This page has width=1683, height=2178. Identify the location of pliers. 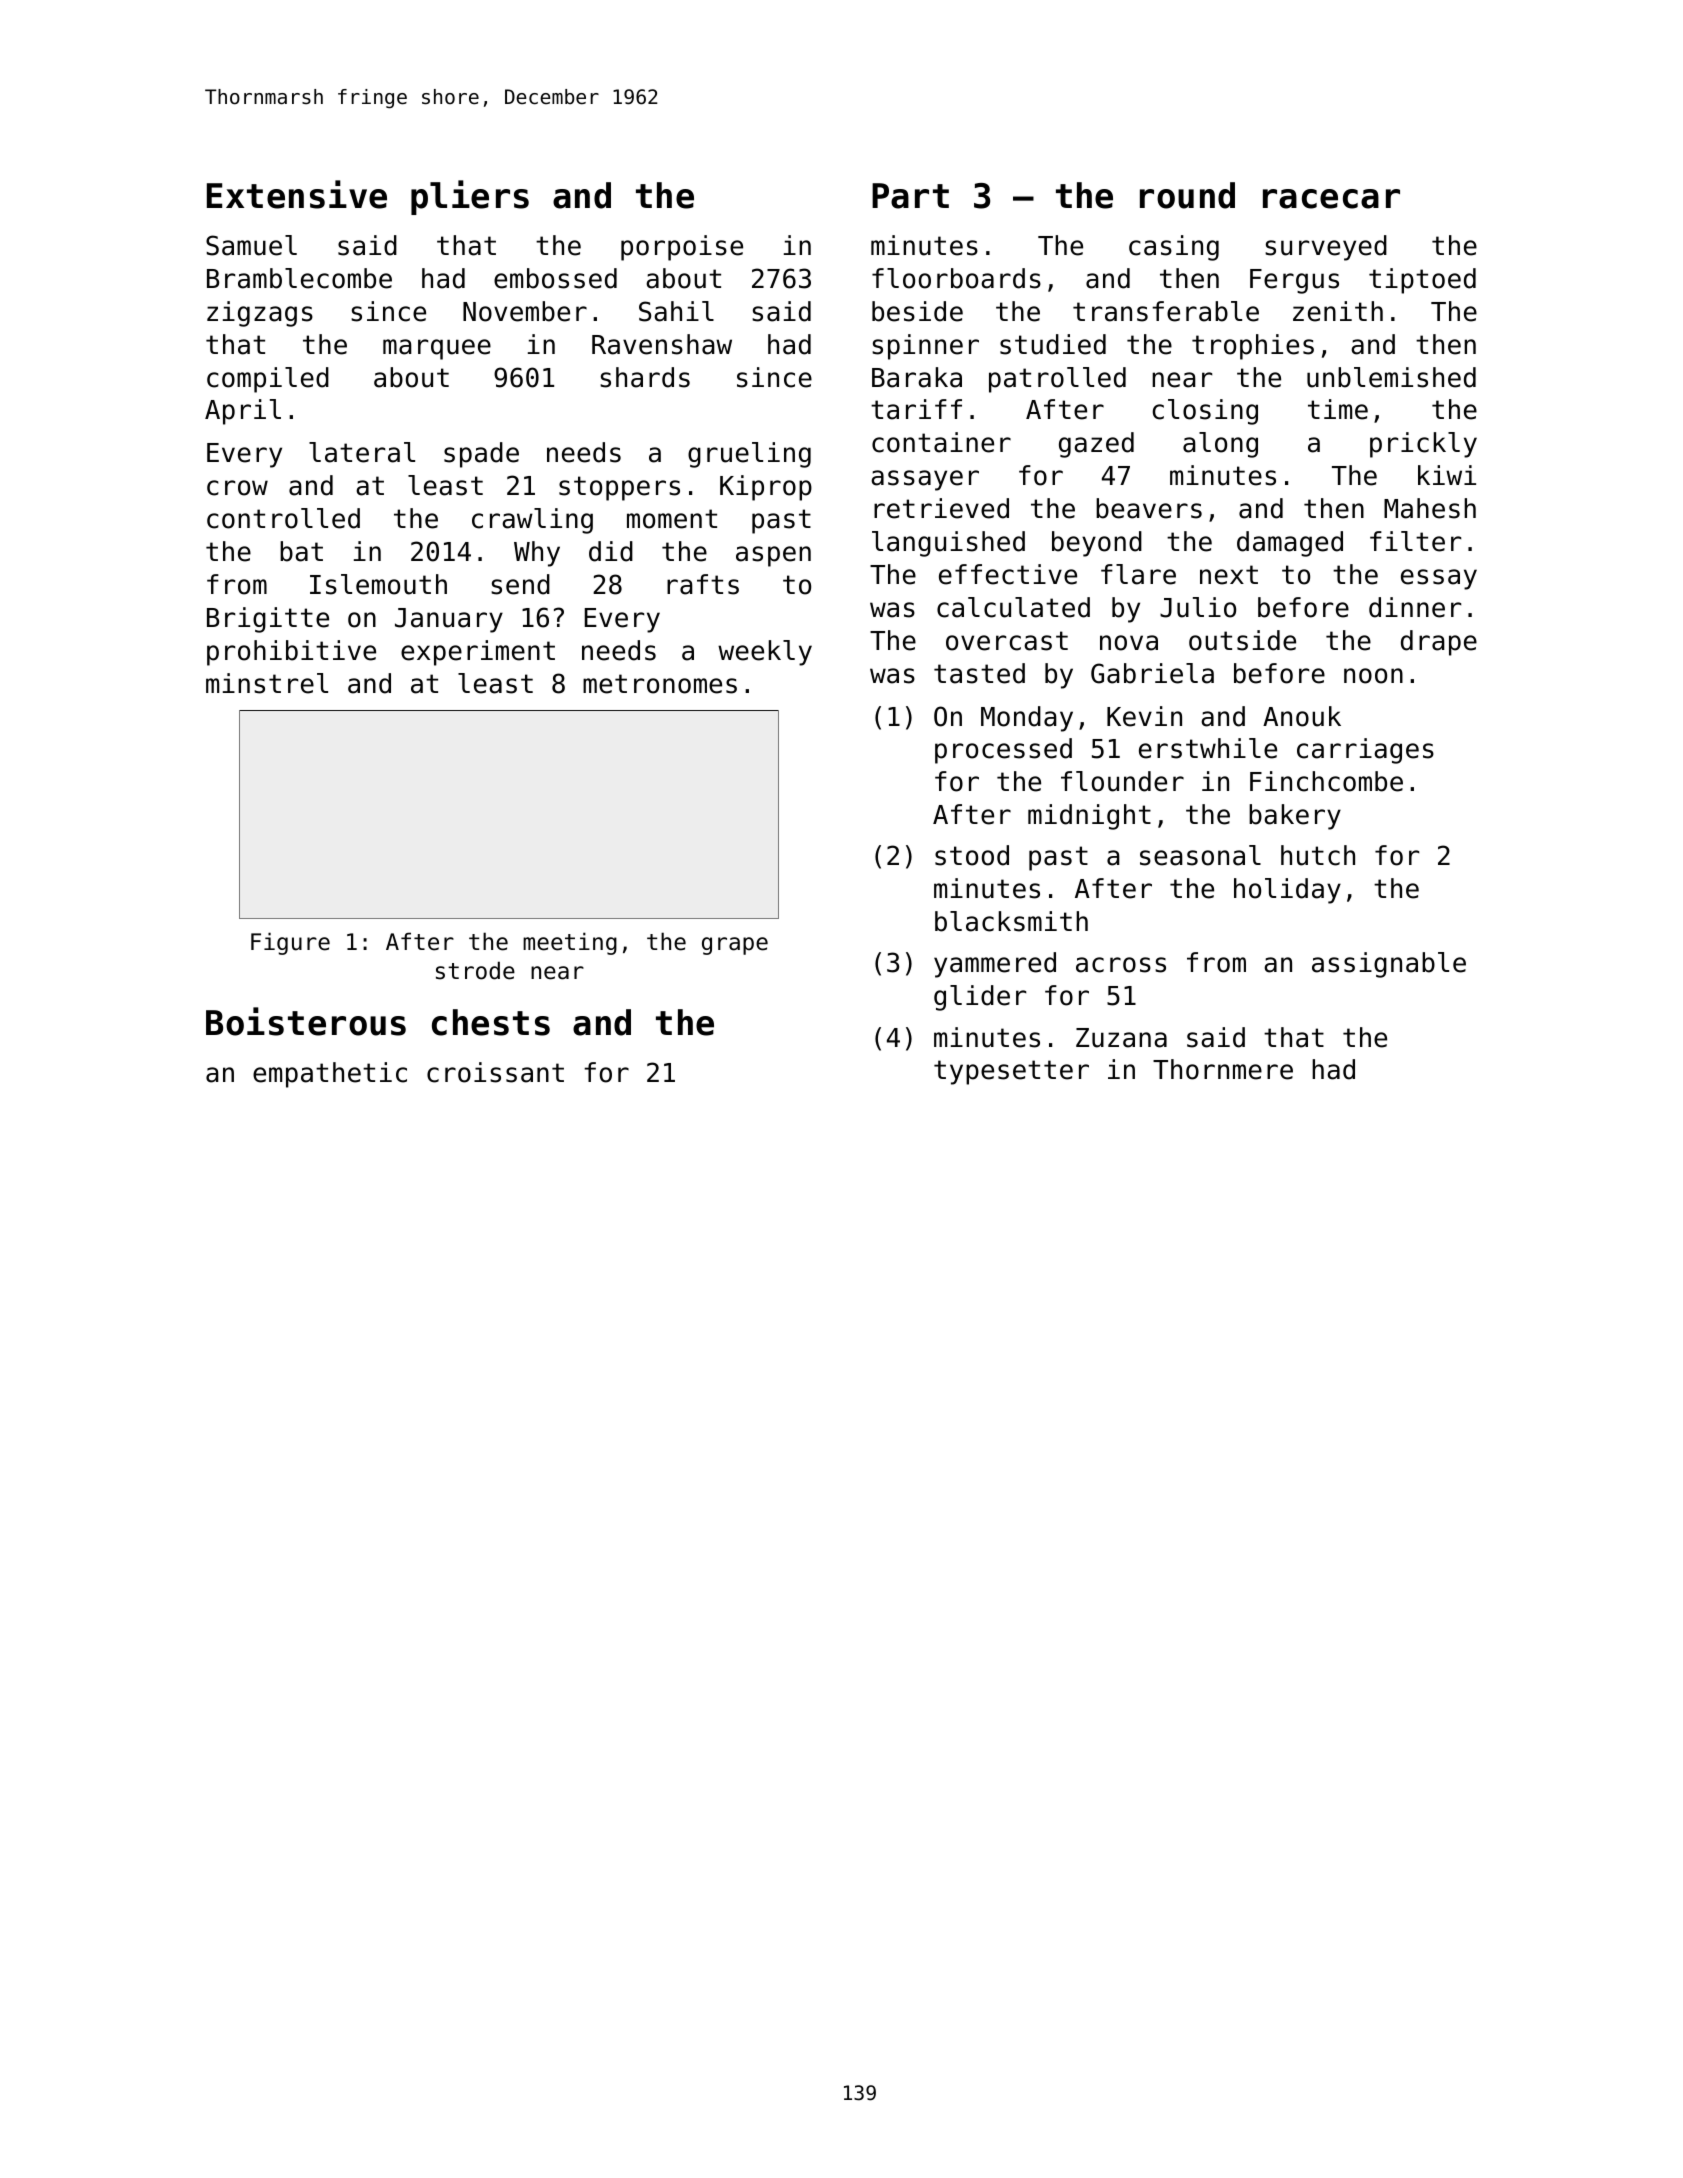
(470, 197).
